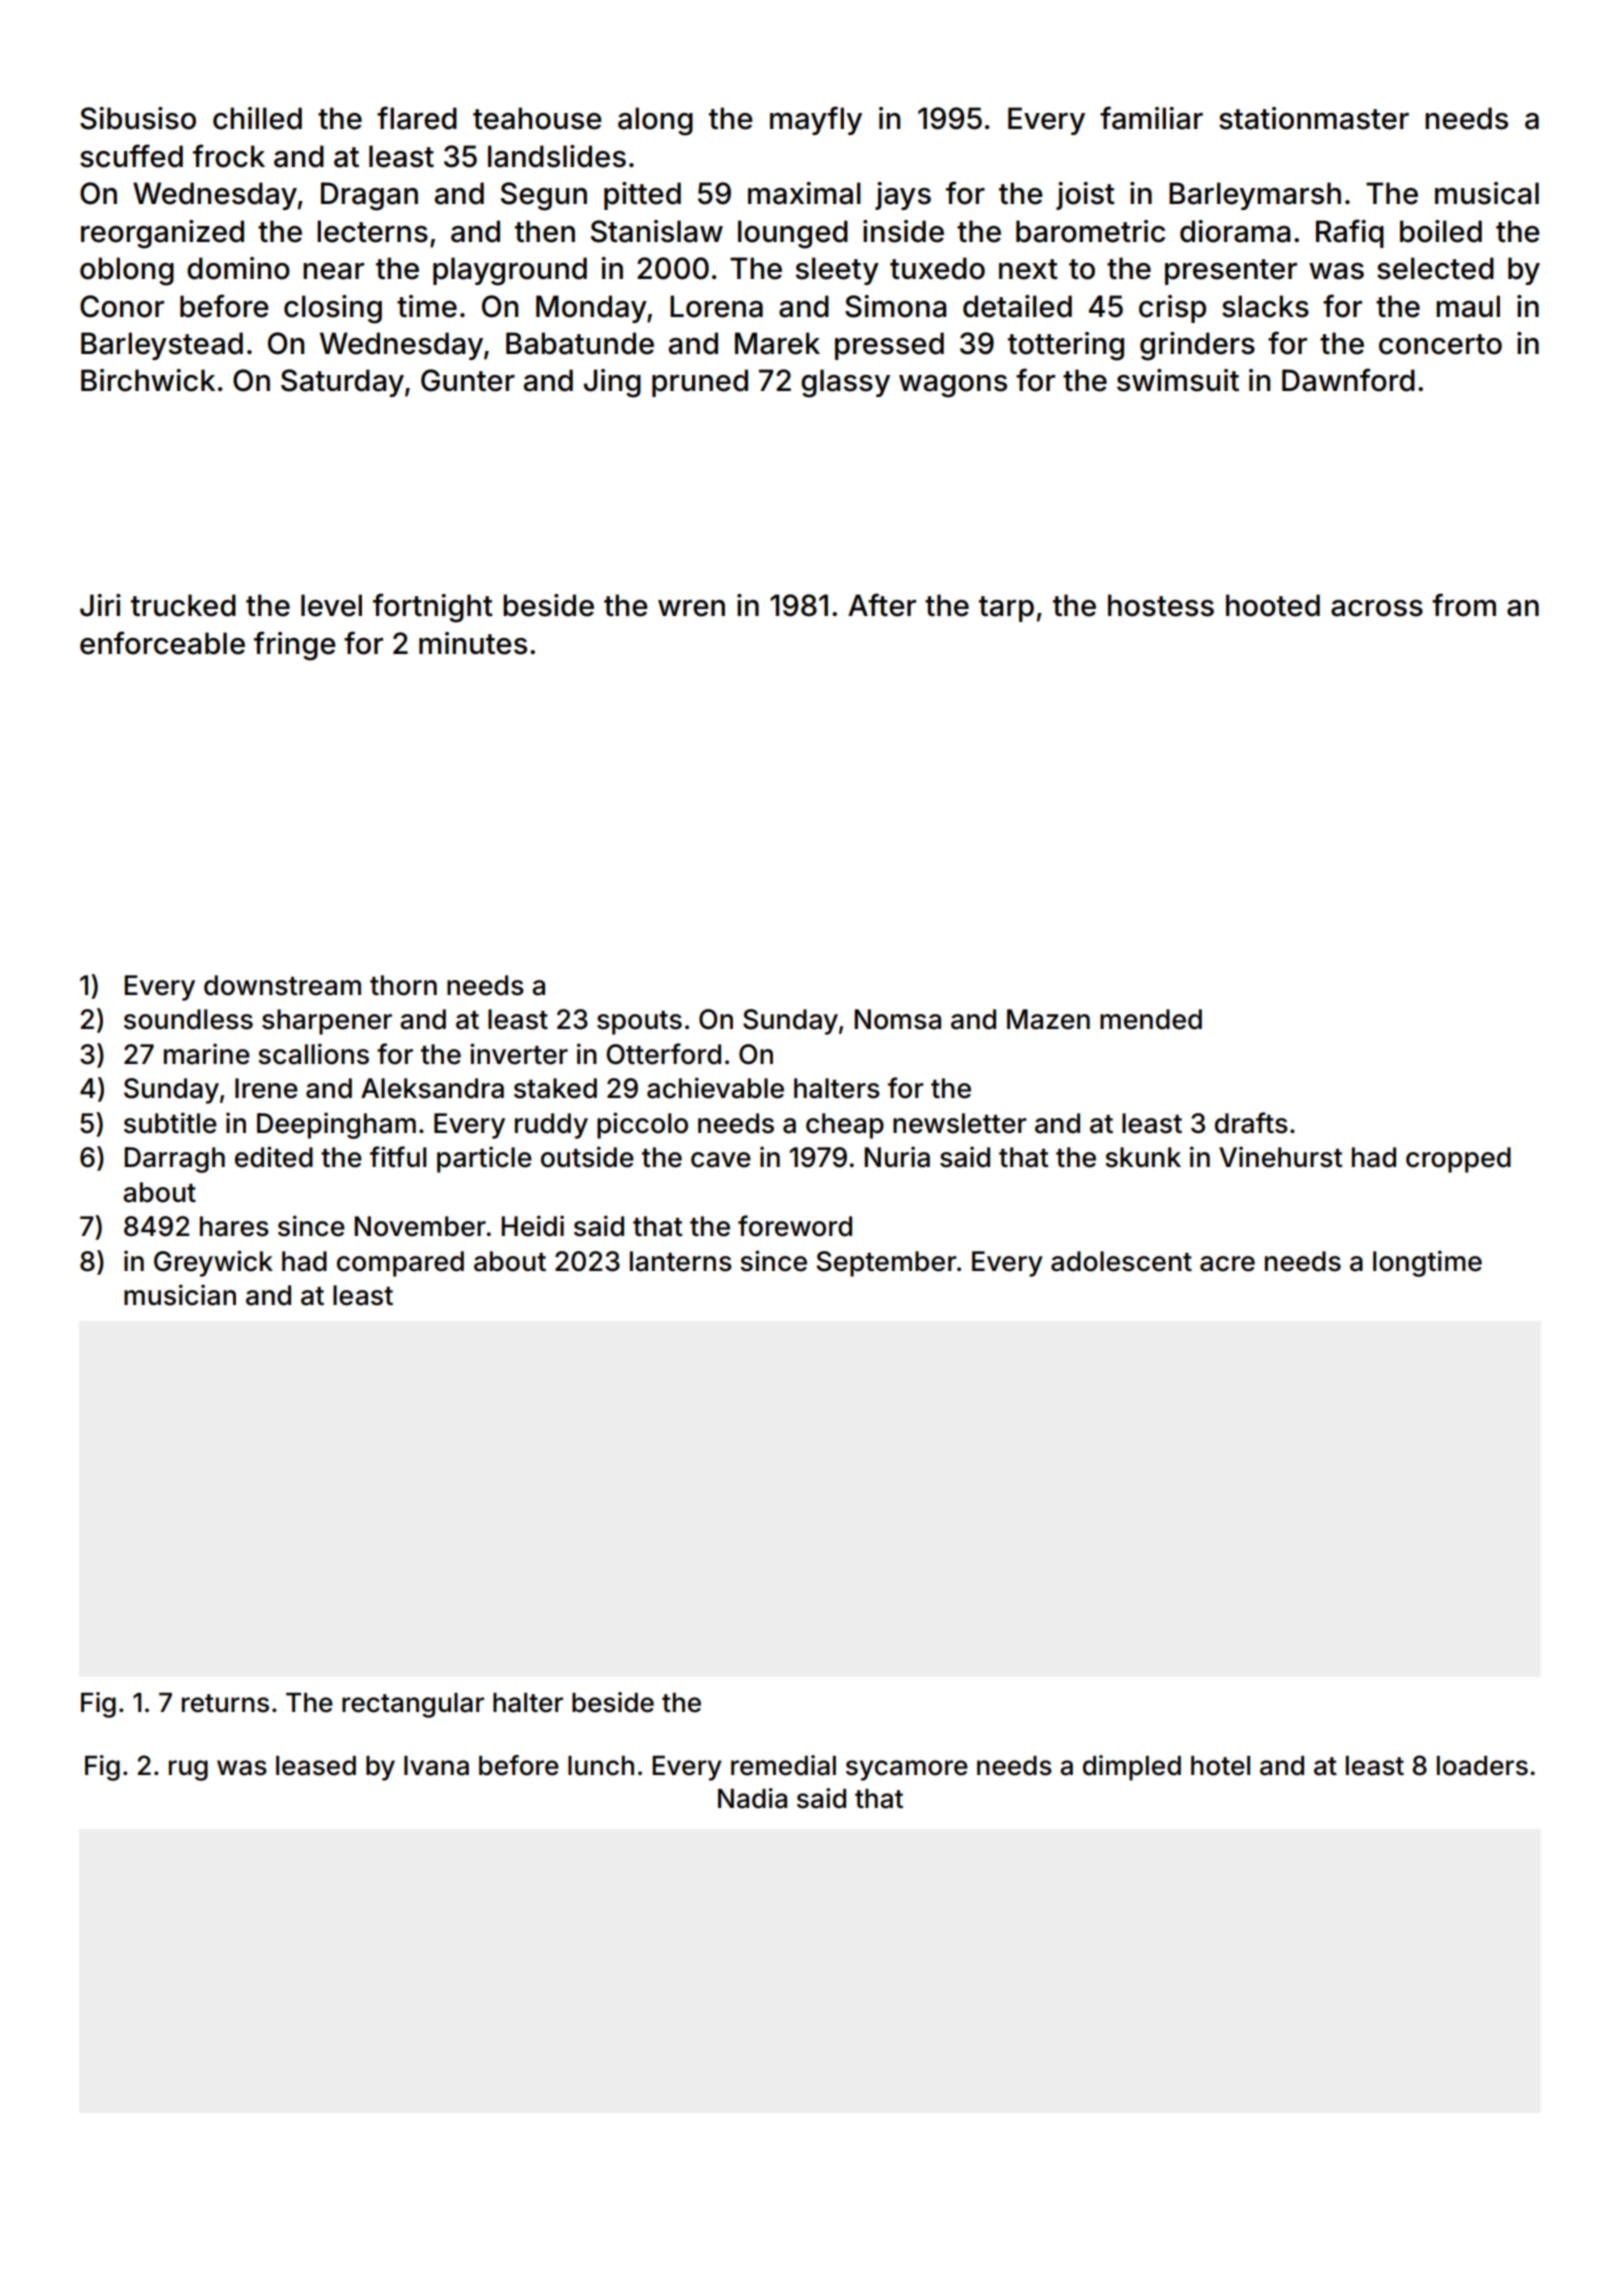 Image resolution: width=1620 pixels, height=2292 pixels. I want to click on across, so click(1377, 608).
